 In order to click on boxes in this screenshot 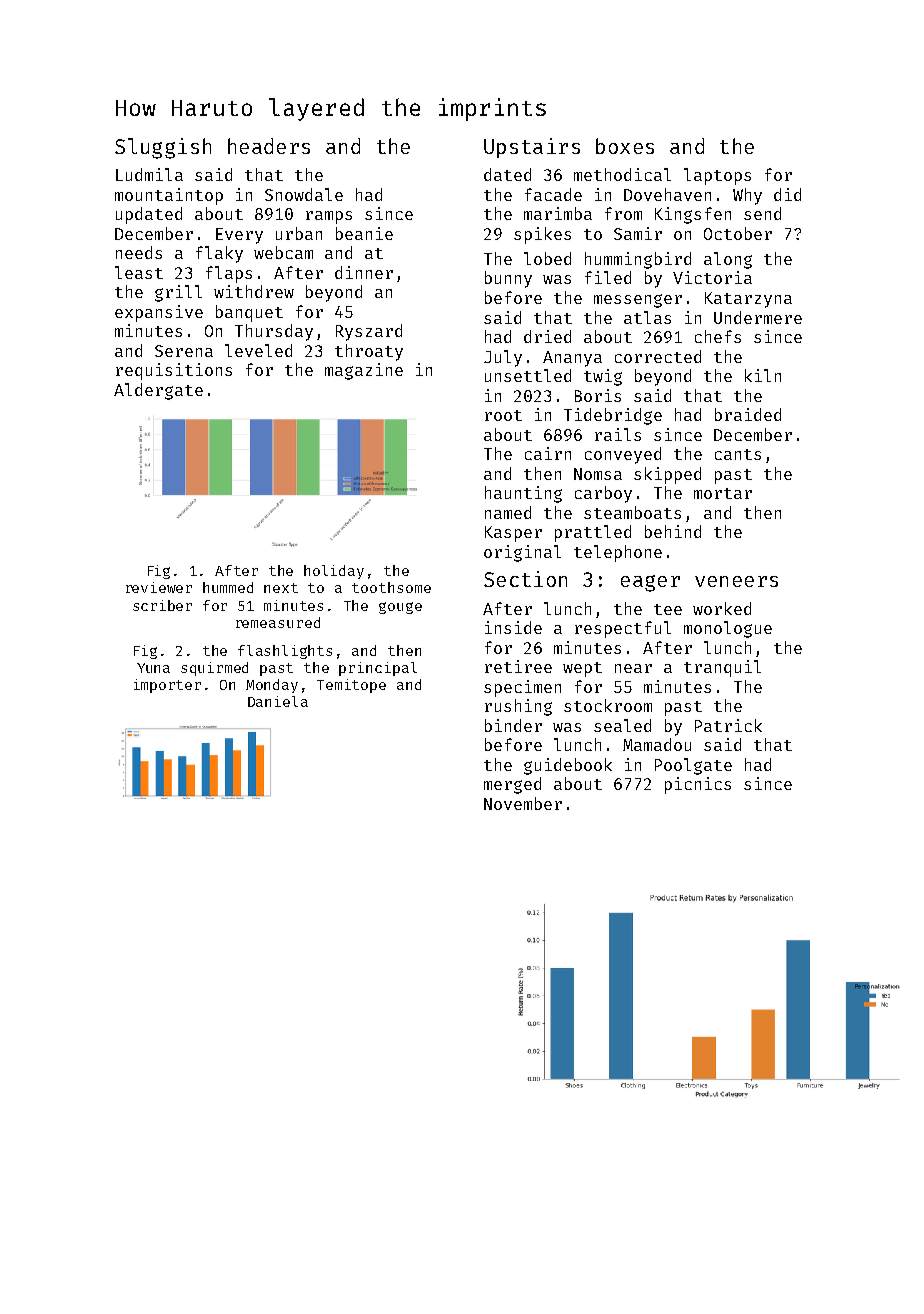, I will do `click(625, 146)`.
